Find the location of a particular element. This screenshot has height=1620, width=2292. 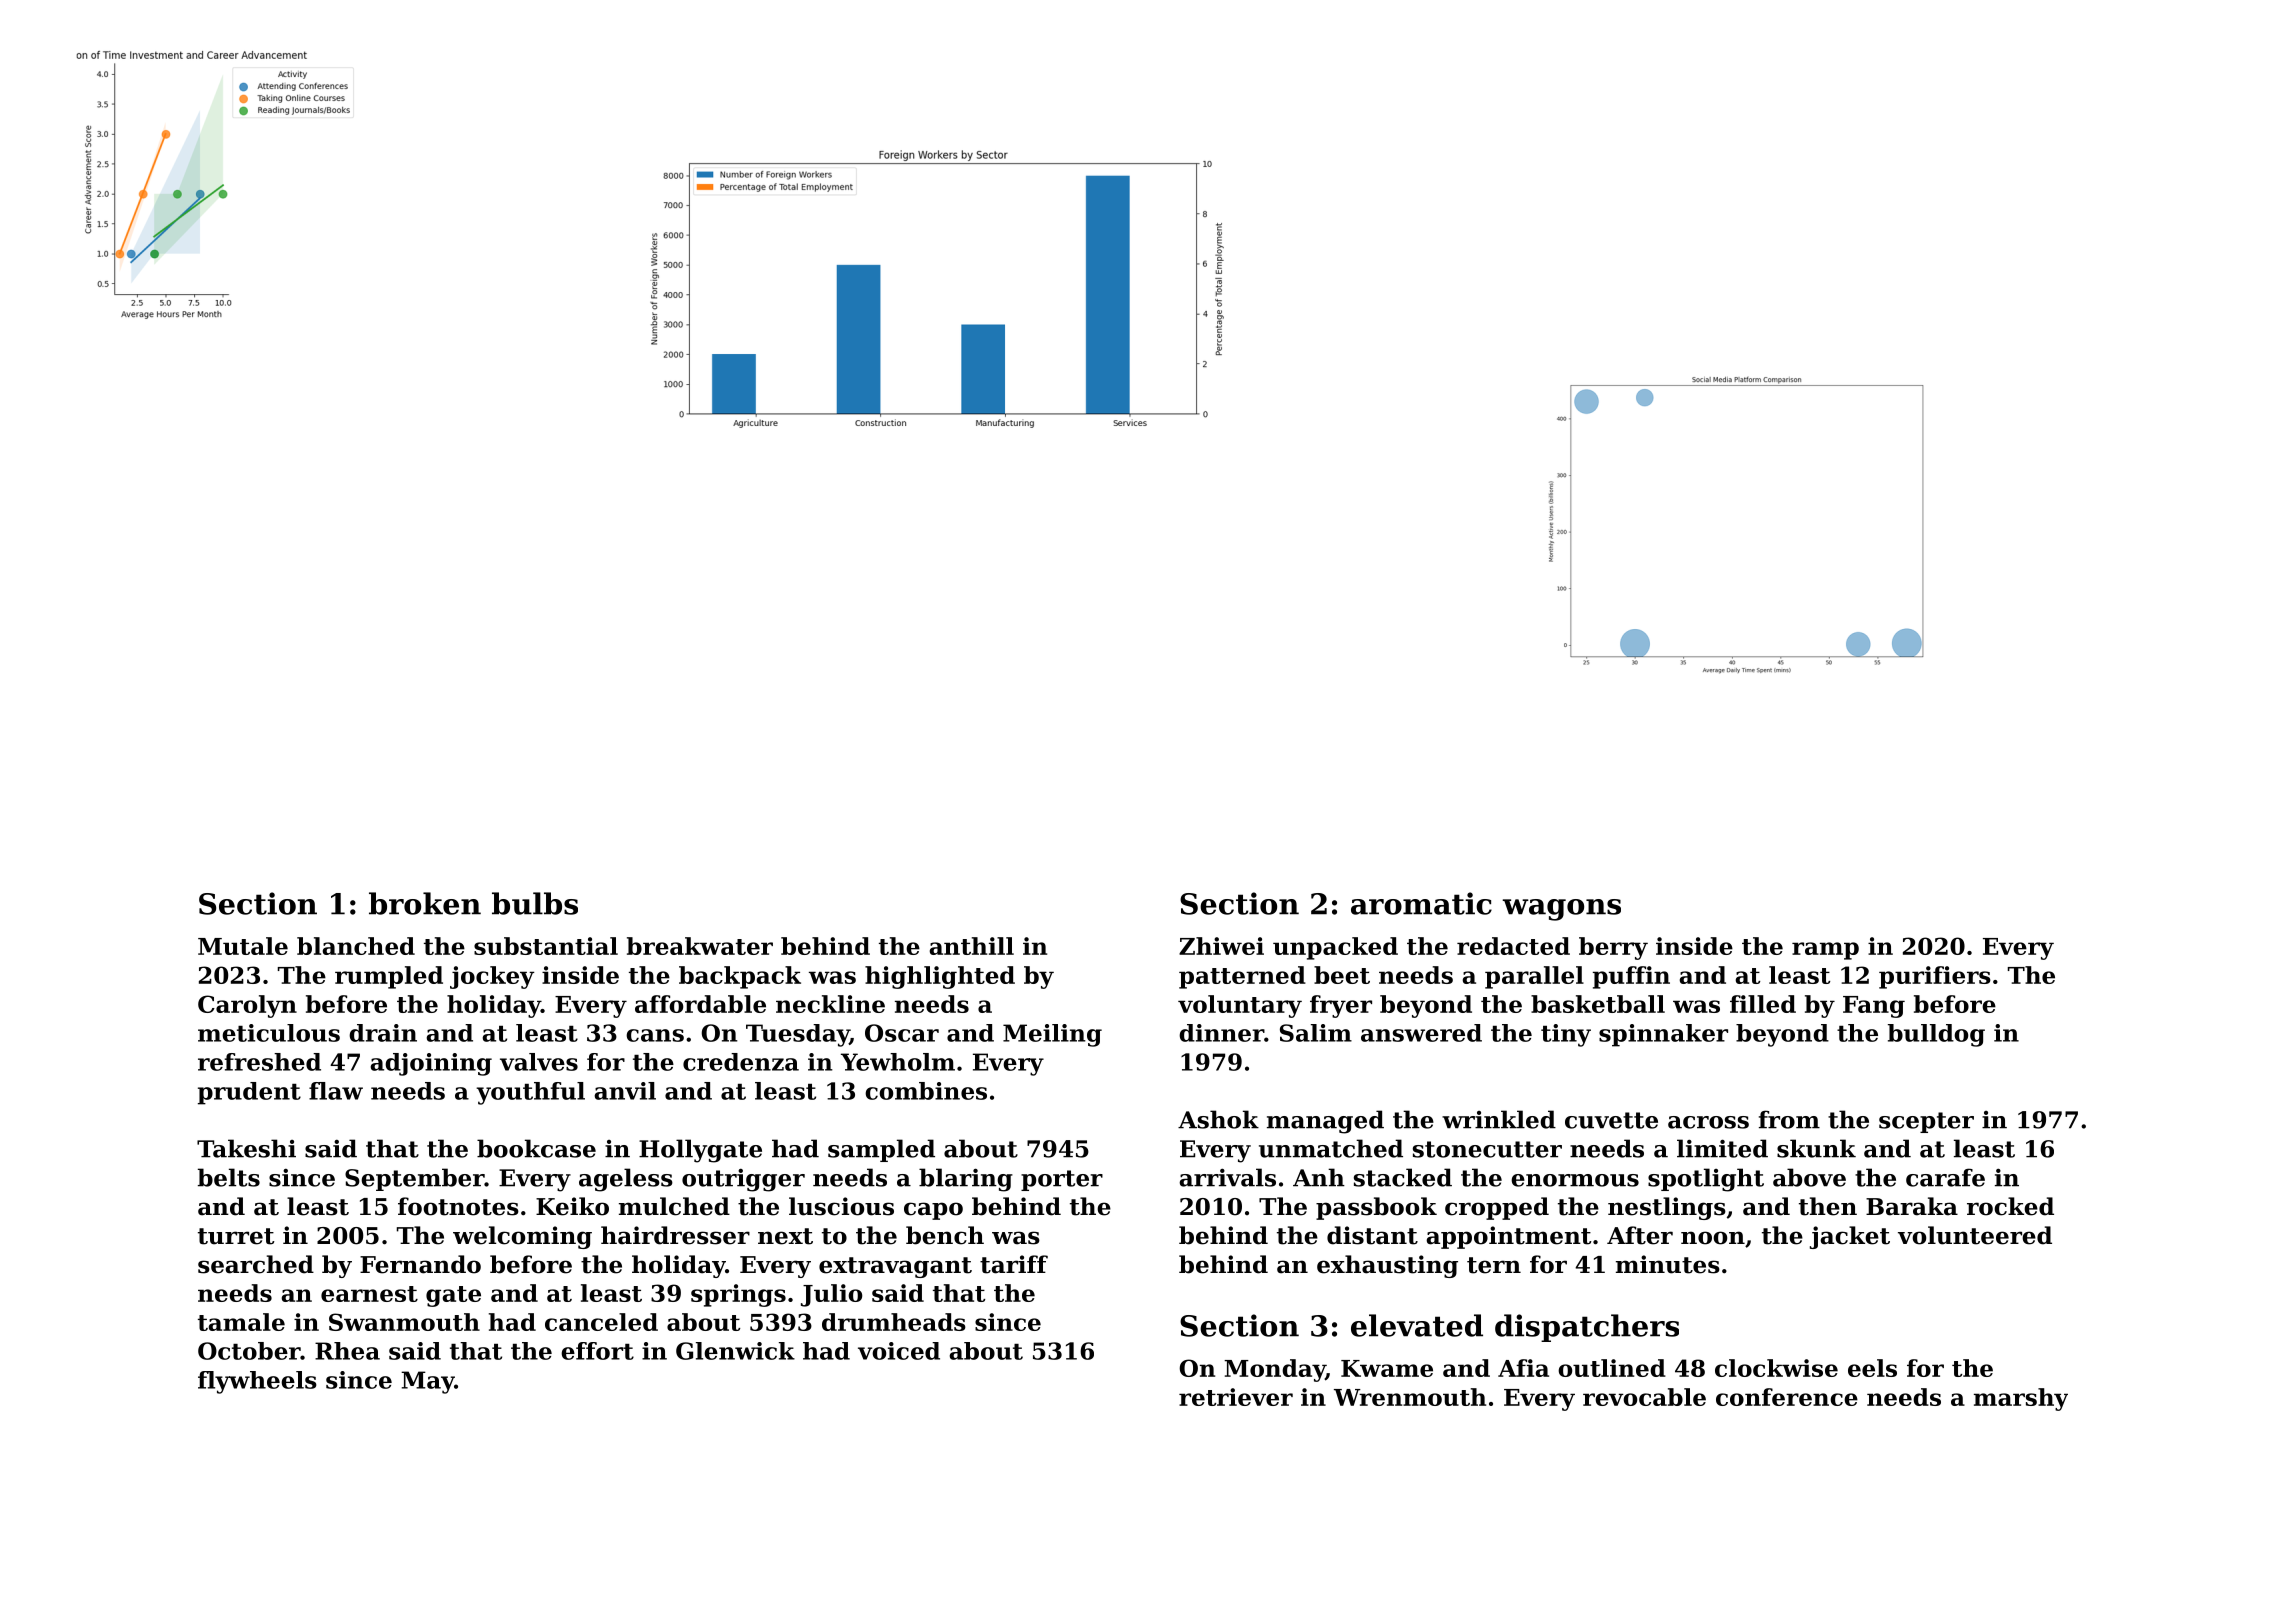

footnotes is located at coordinates (458, 1206).
